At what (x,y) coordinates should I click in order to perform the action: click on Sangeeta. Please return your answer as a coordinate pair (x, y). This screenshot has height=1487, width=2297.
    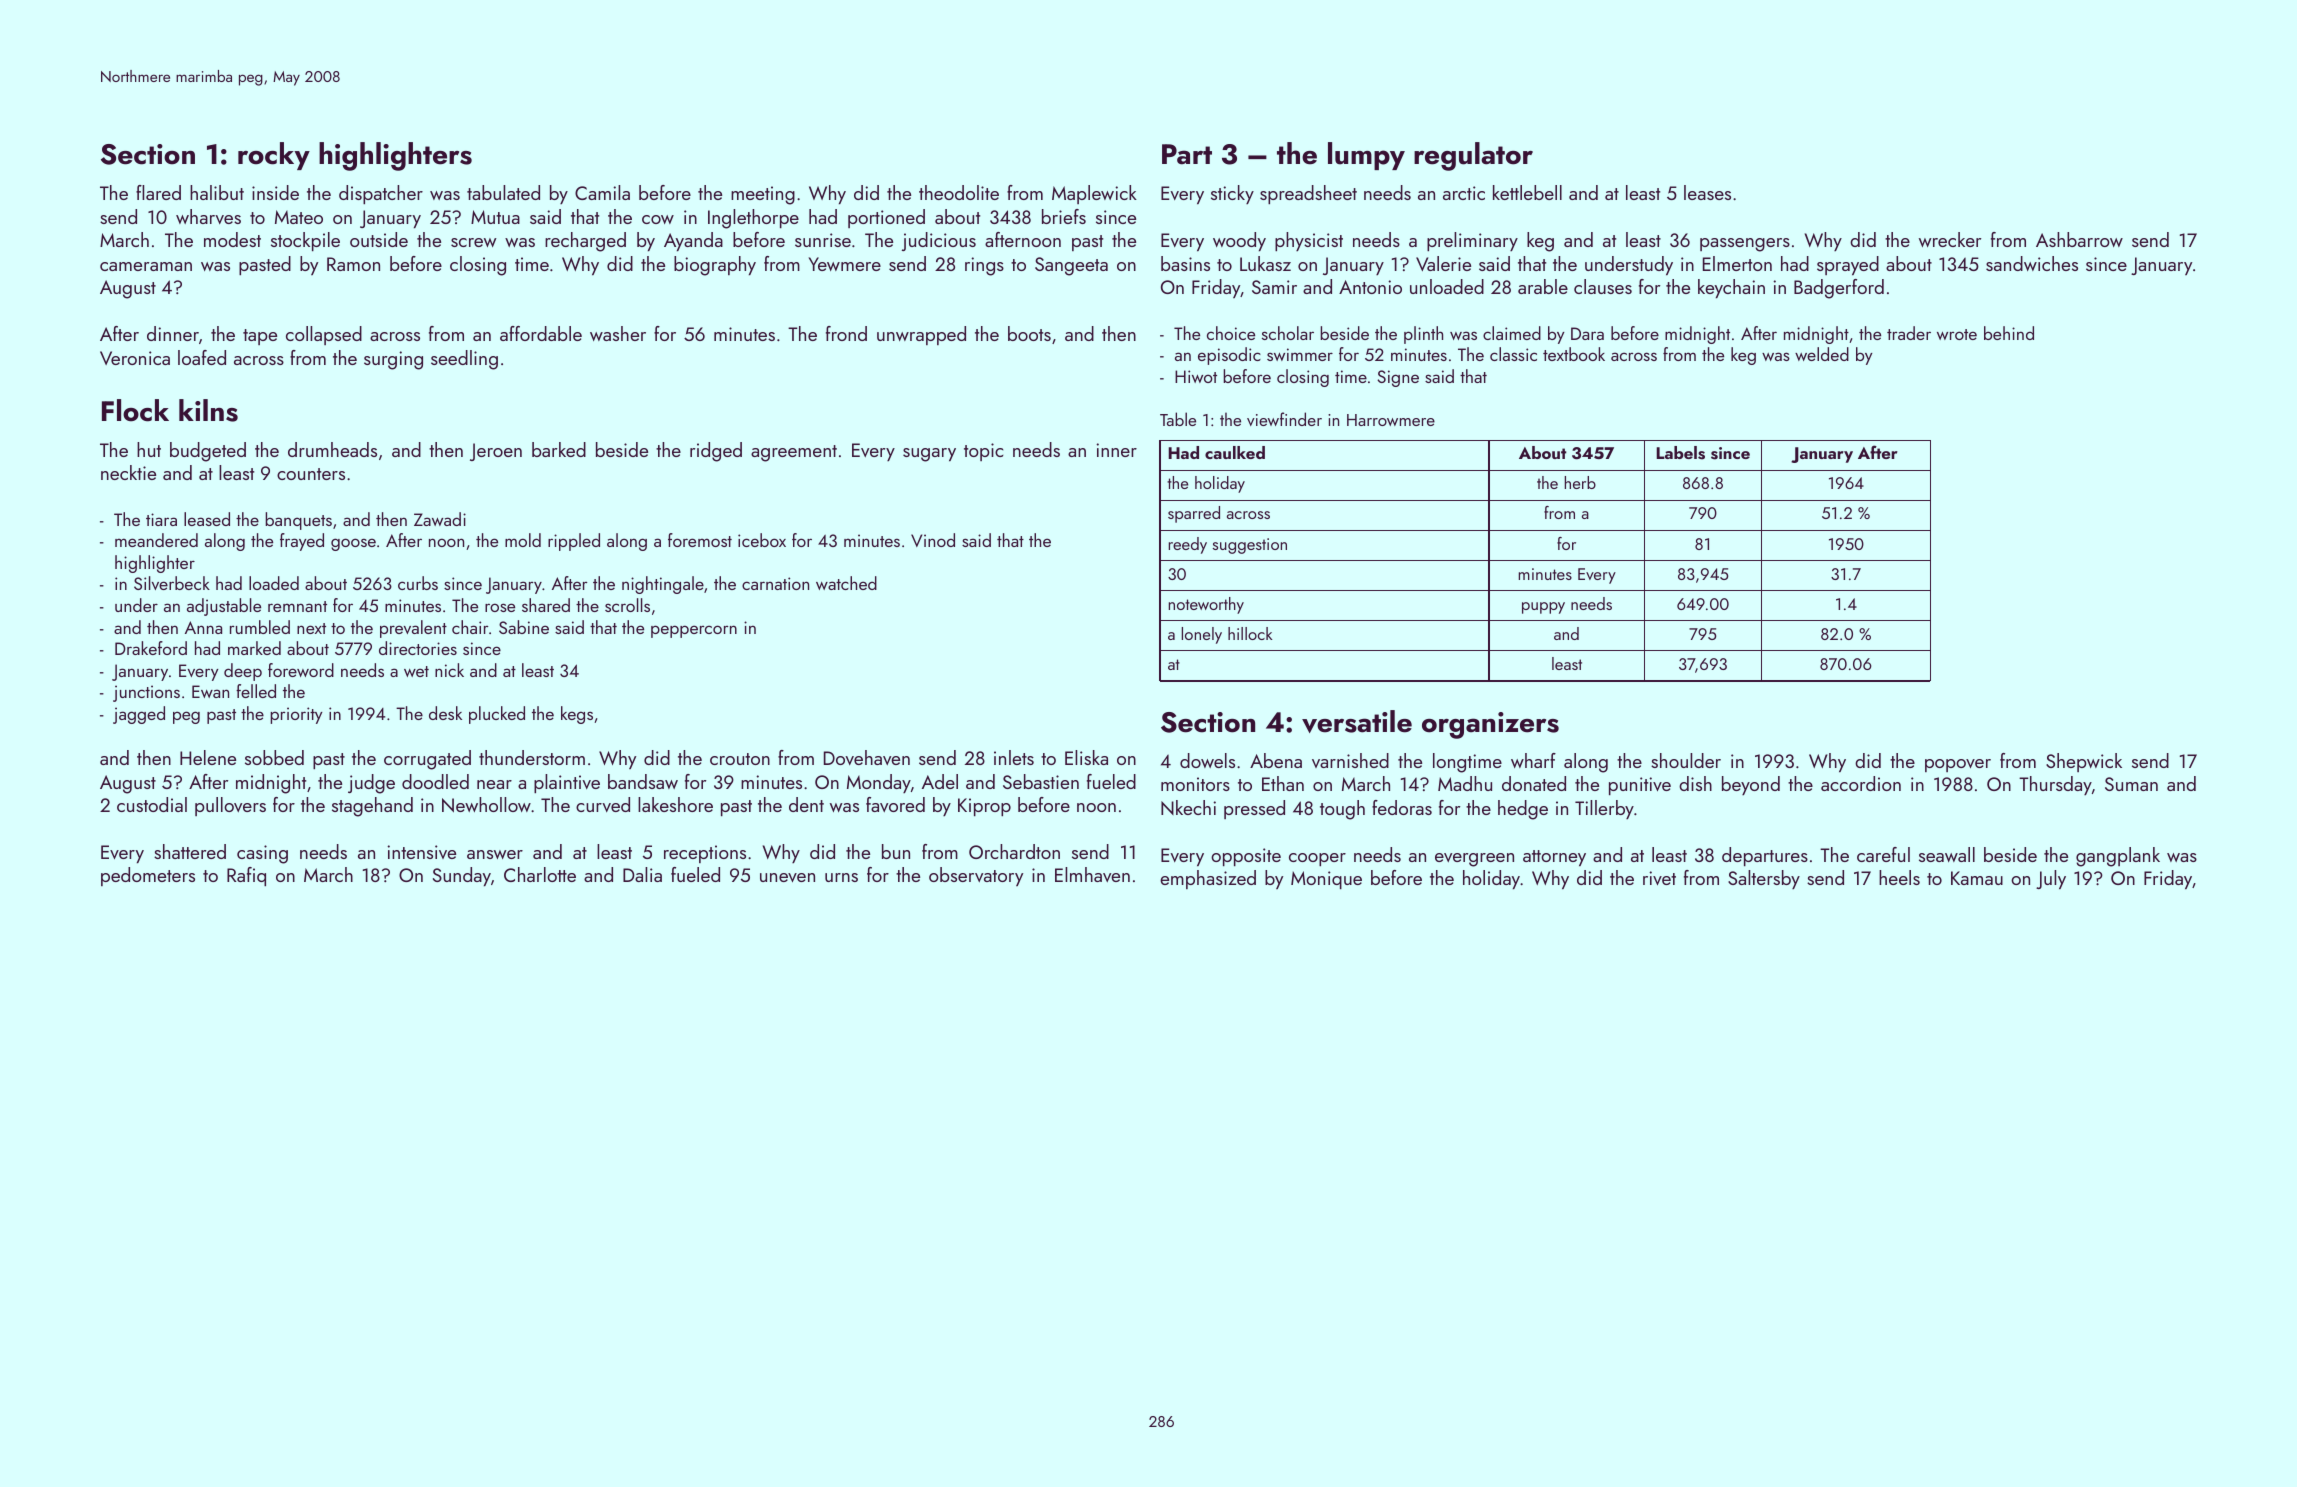
    Looking at the image, I should click on (1071, 266).
